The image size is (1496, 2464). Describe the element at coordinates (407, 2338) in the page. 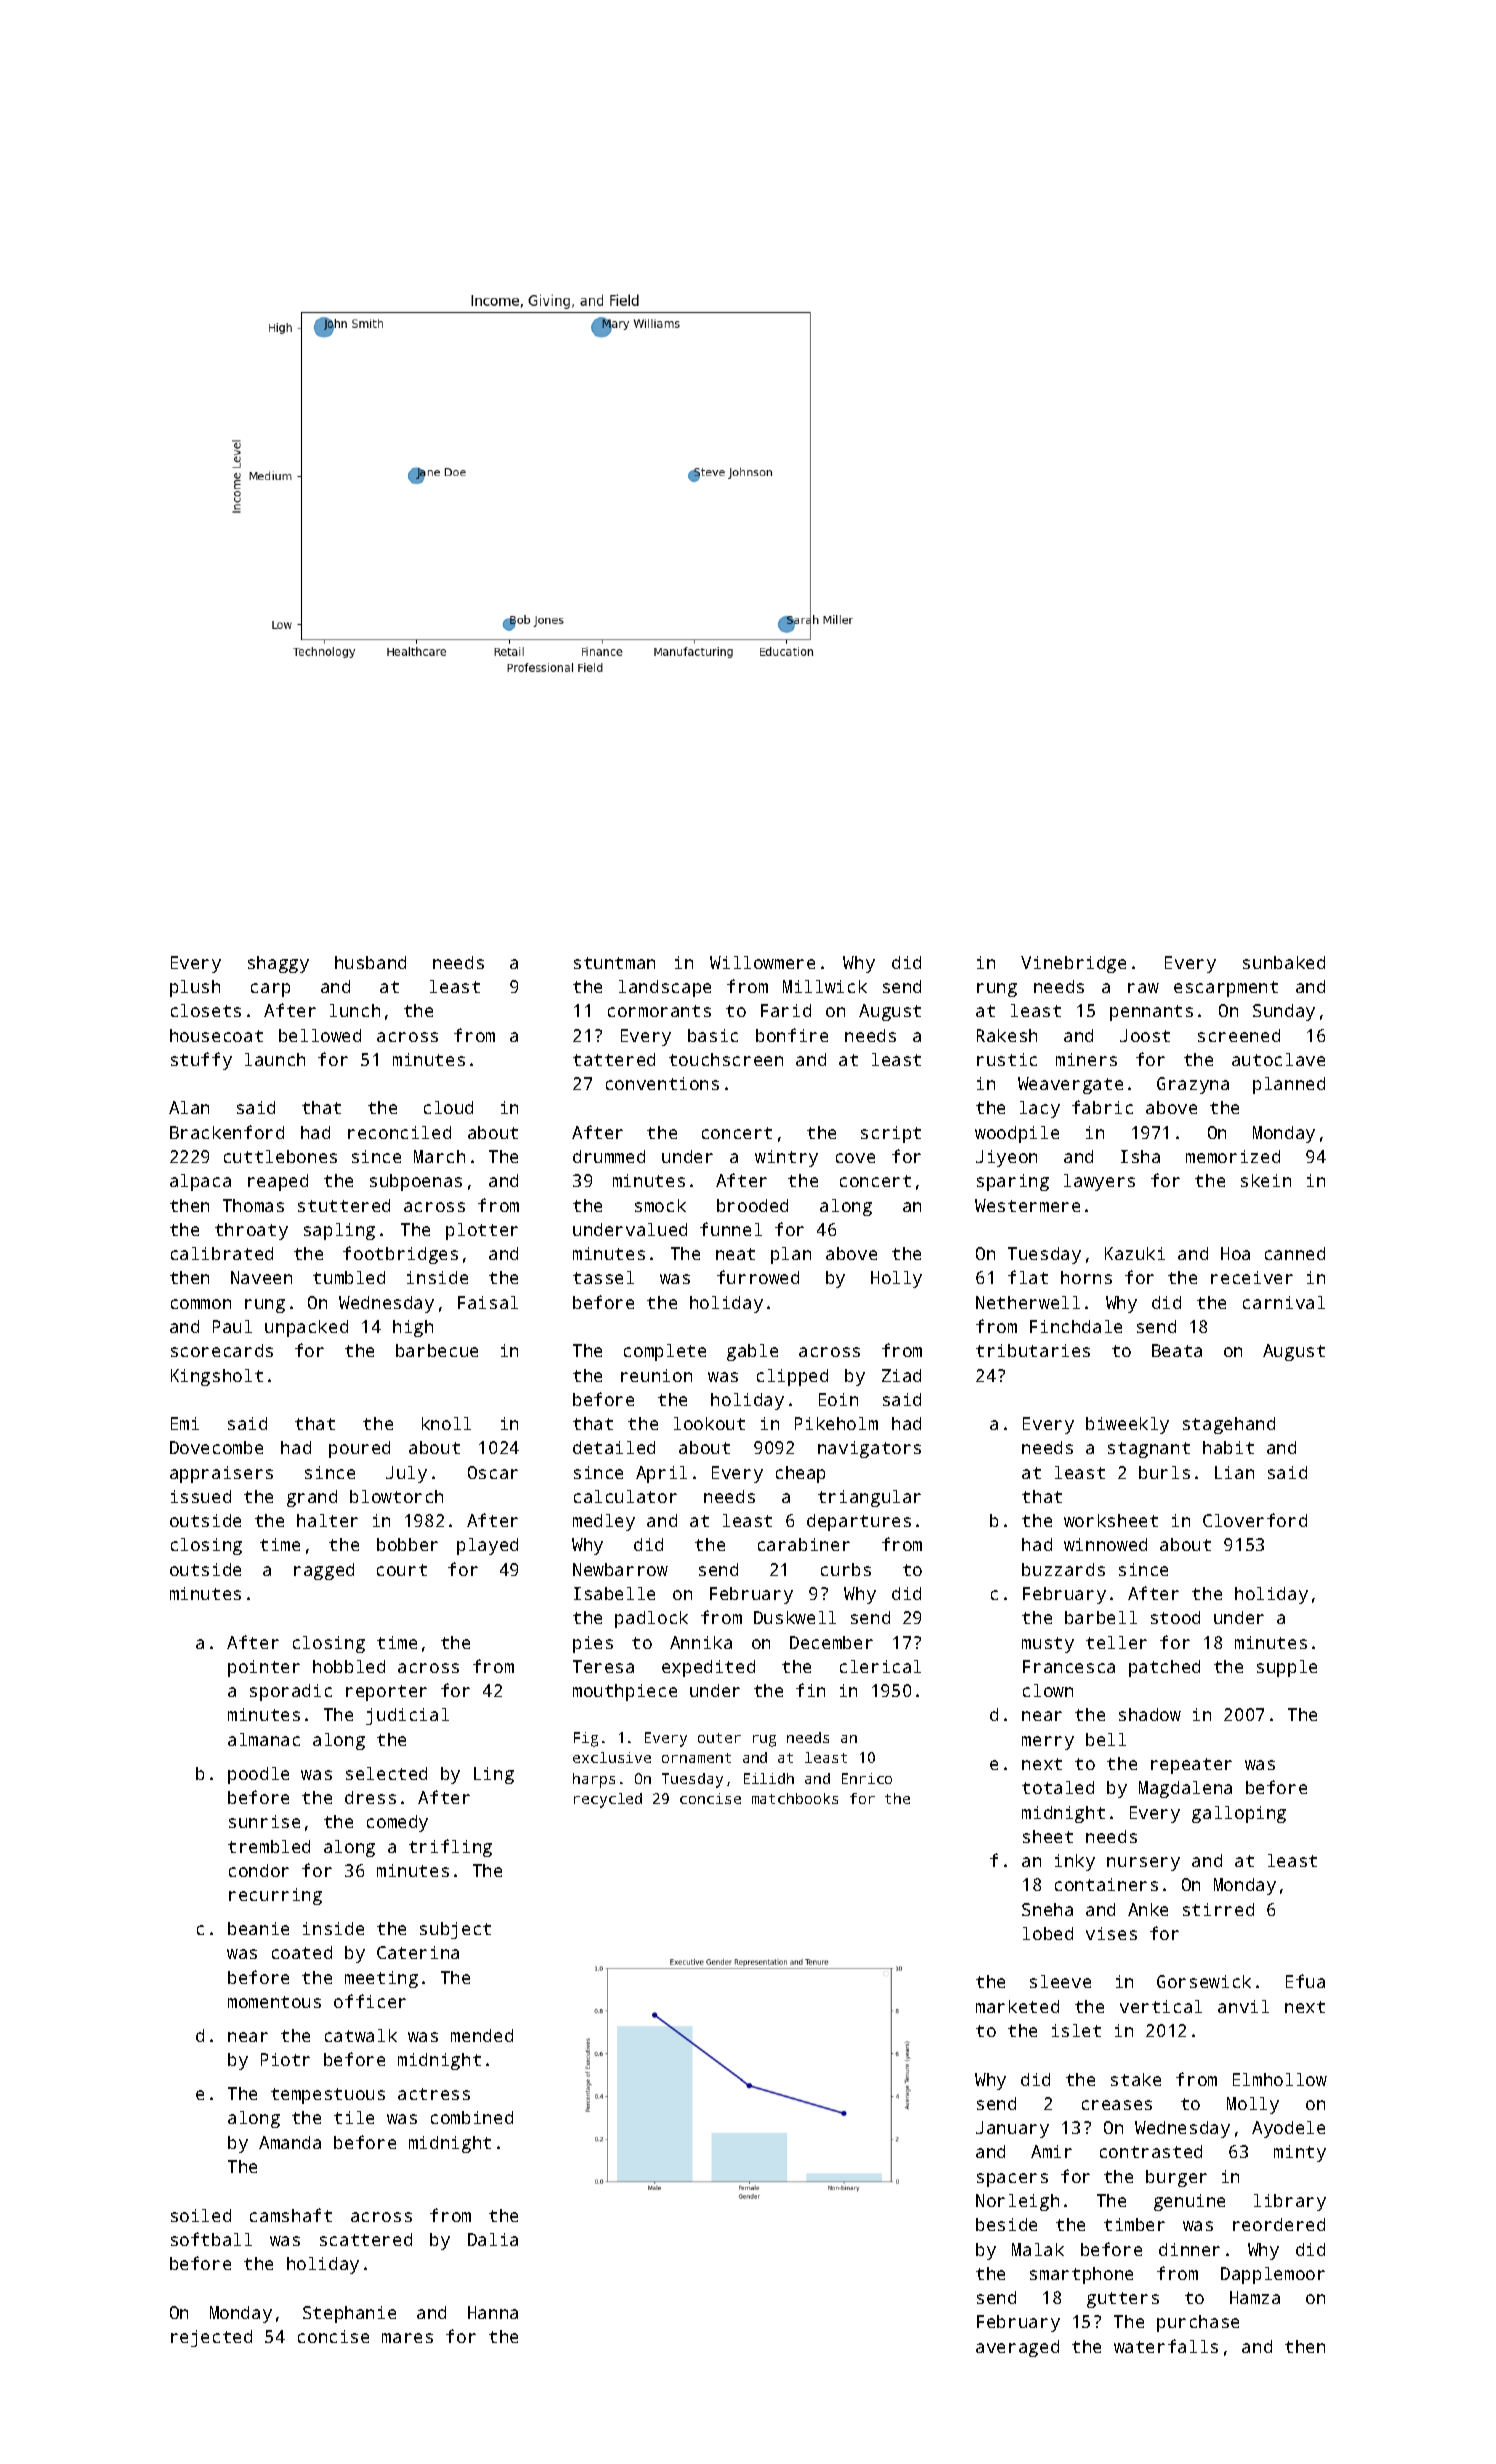

I see `mares` at that location.
